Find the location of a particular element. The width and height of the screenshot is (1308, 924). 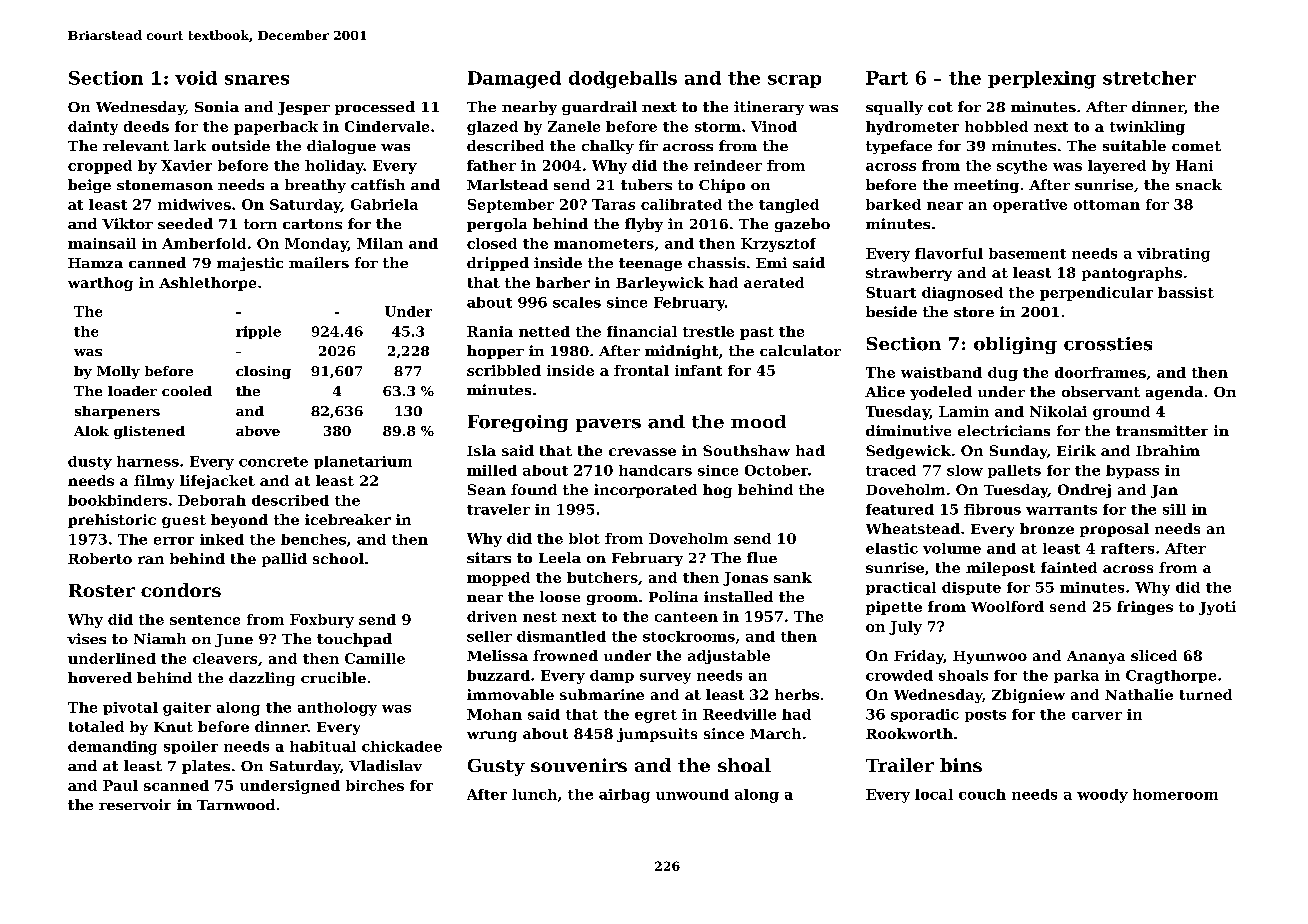

sentence is located at coordinates (205, 620).
